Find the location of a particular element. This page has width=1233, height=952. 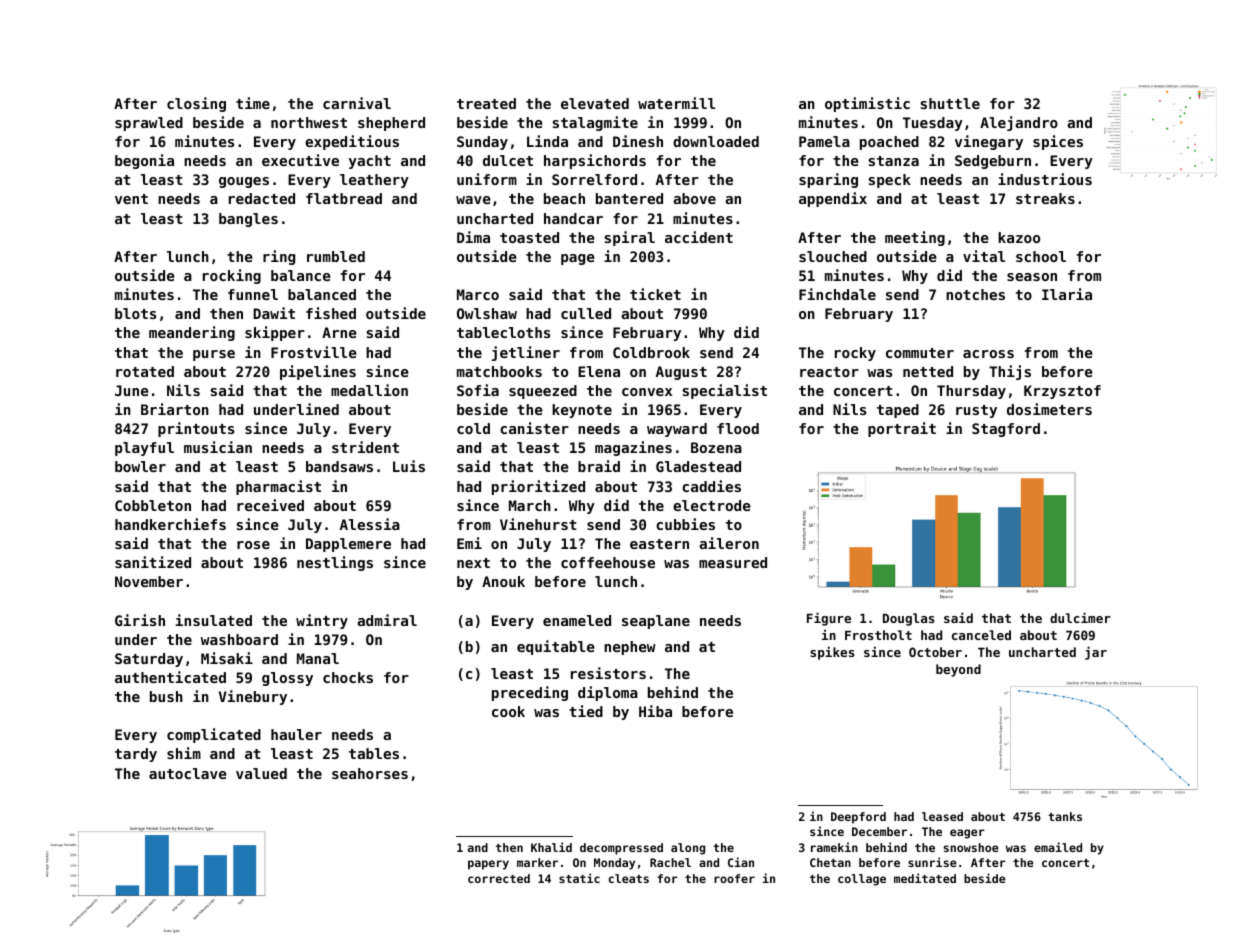

valued is located at coordinates (261, 773).
